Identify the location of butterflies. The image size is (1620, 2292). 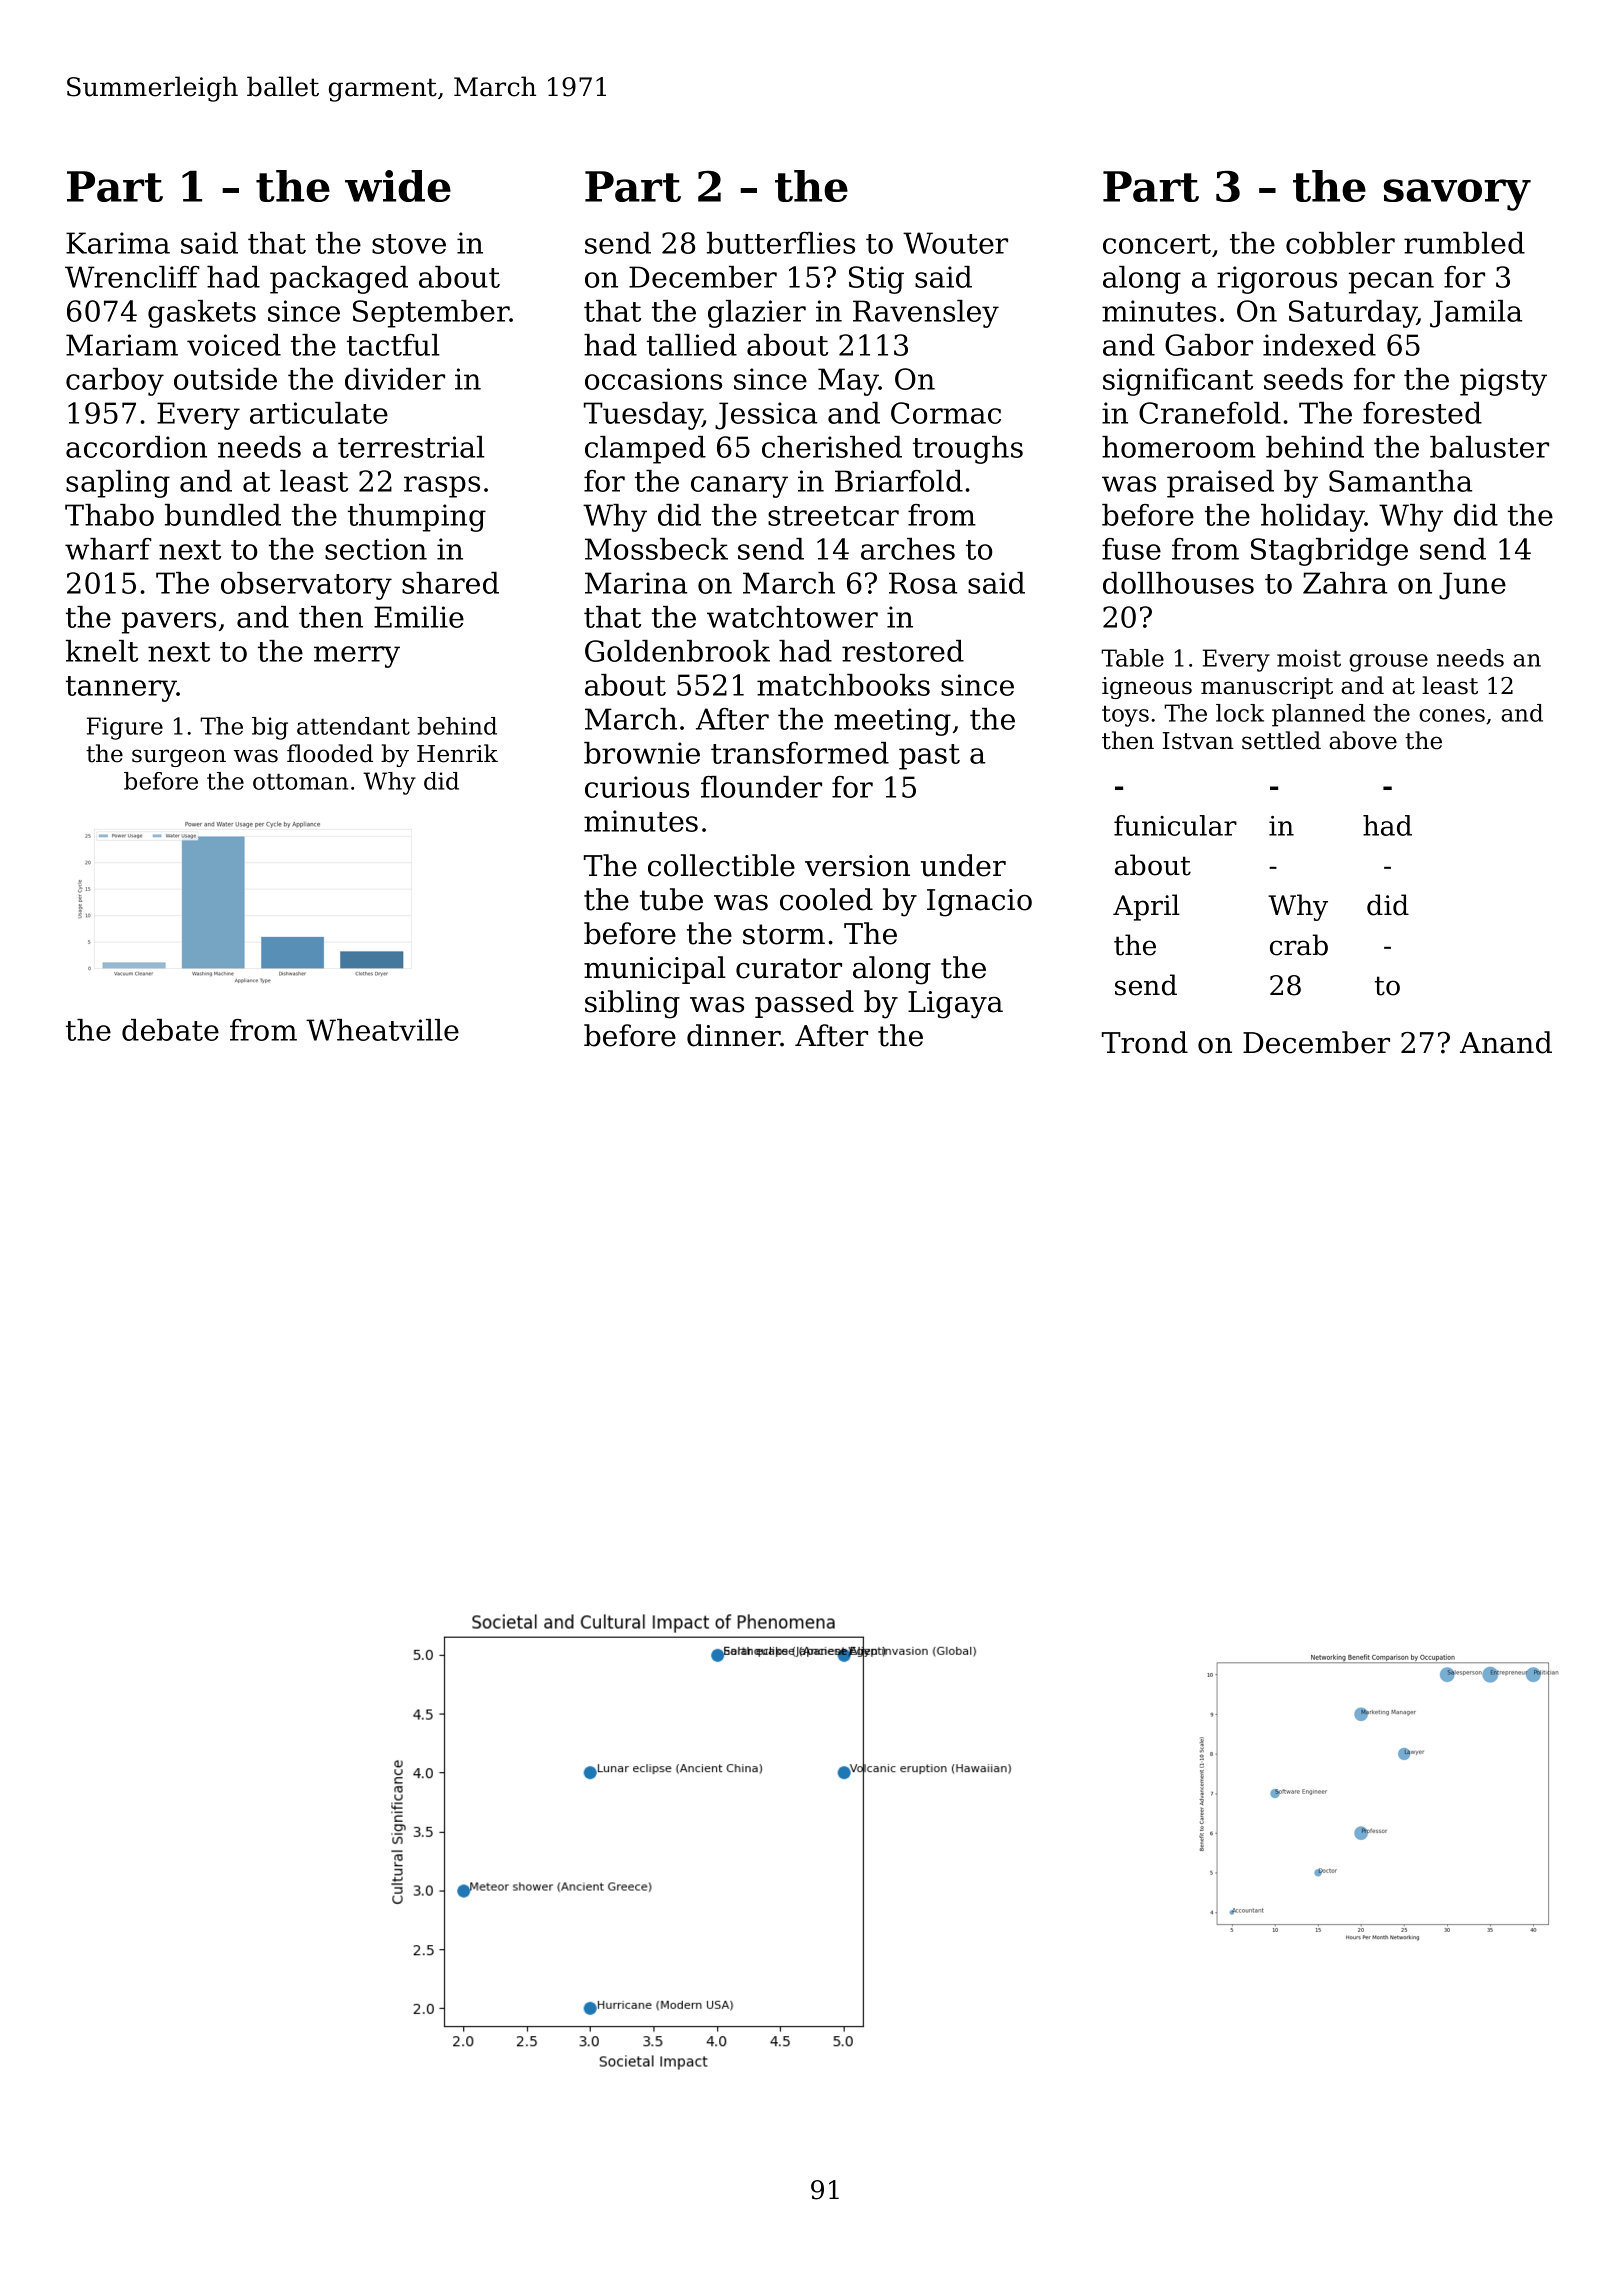
(781, 243).
